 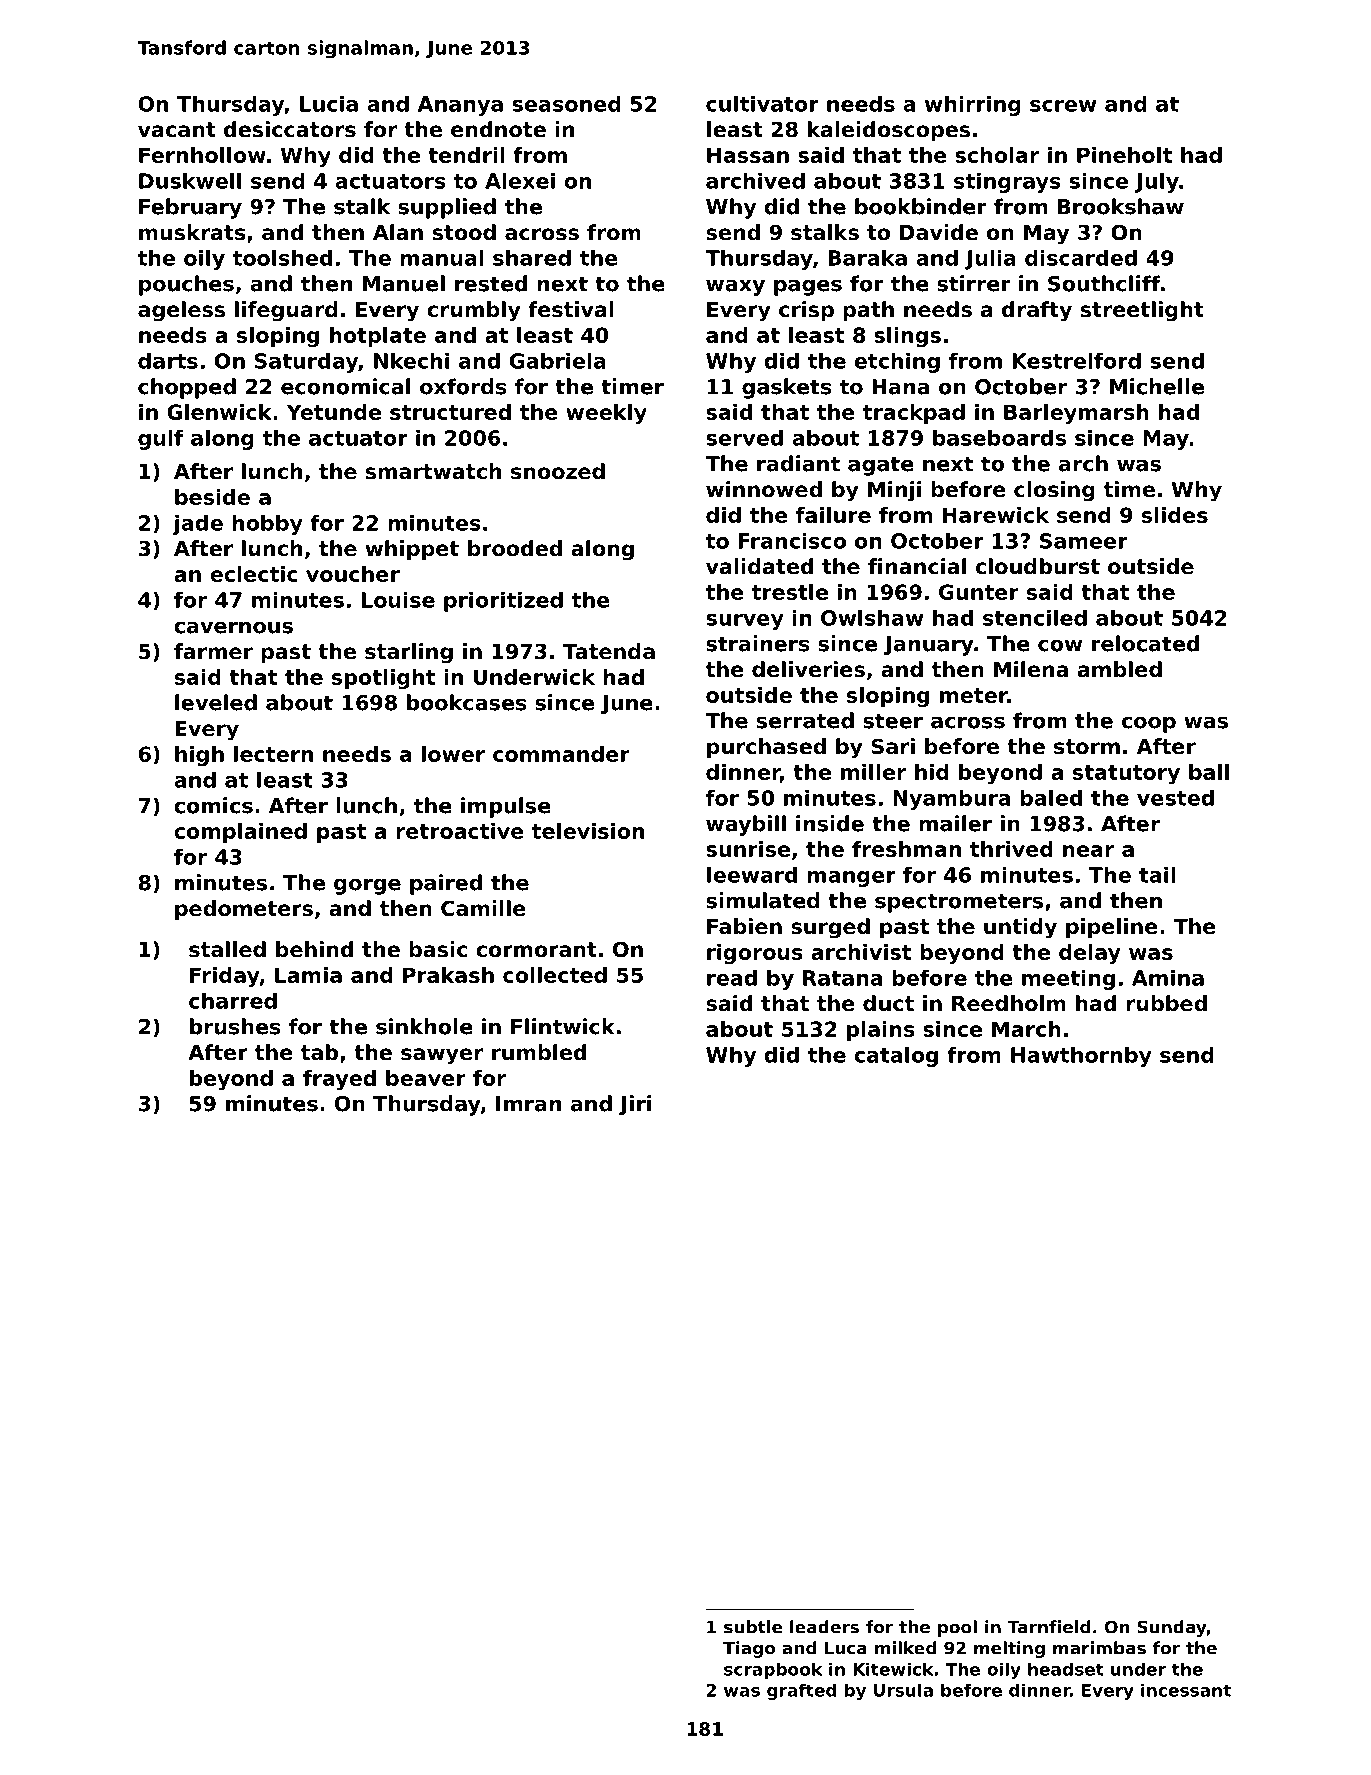 I want to click on Tiago, so click(x=749, y=1649).
